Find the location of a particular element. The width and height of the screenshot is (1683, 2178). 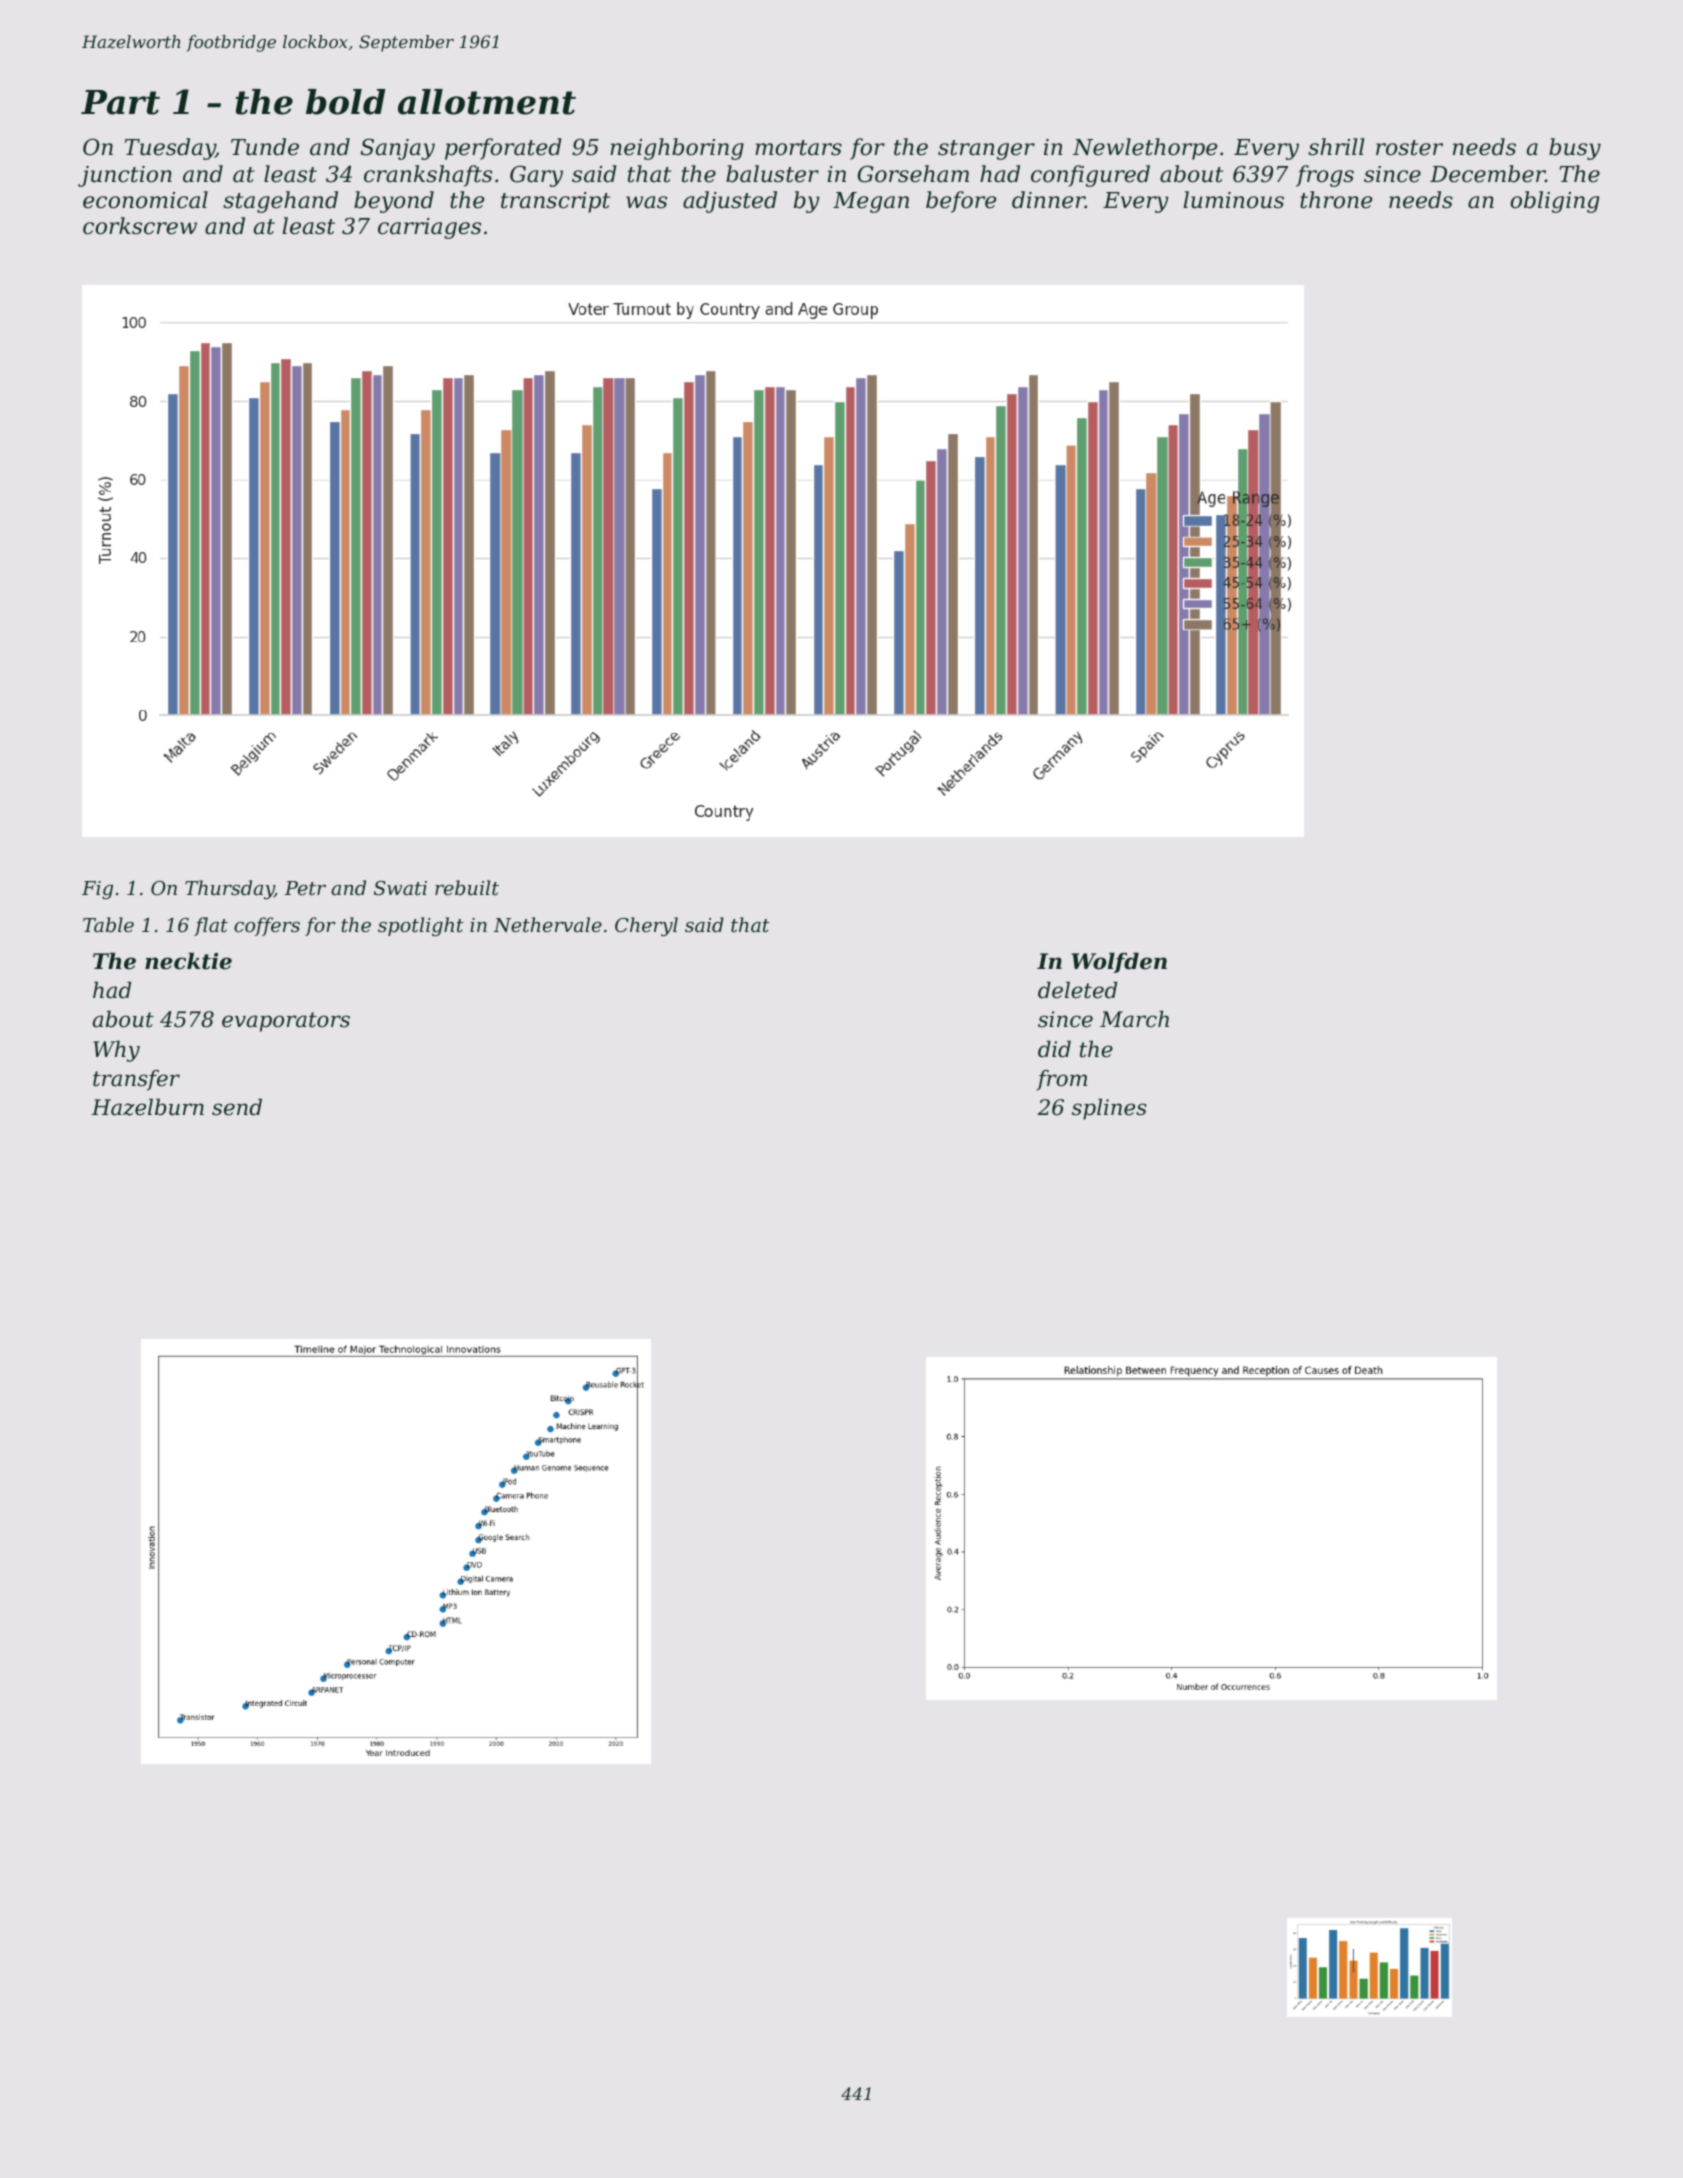

roster is located at coordinates (1409, 148).
